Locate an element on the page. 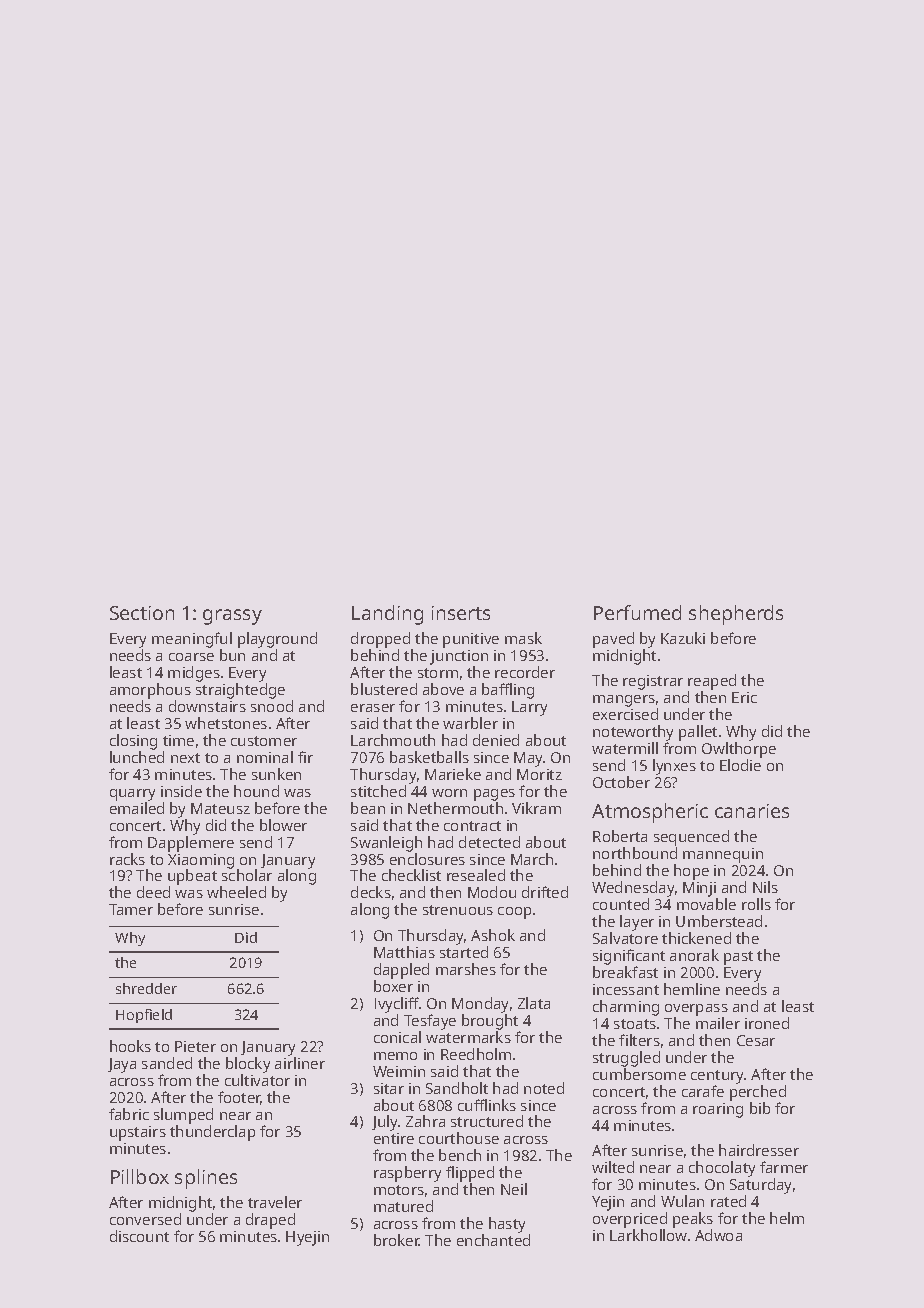 The height and width of the image is (1308, 924). Reedholm is located at coordinates (476, 1054).
